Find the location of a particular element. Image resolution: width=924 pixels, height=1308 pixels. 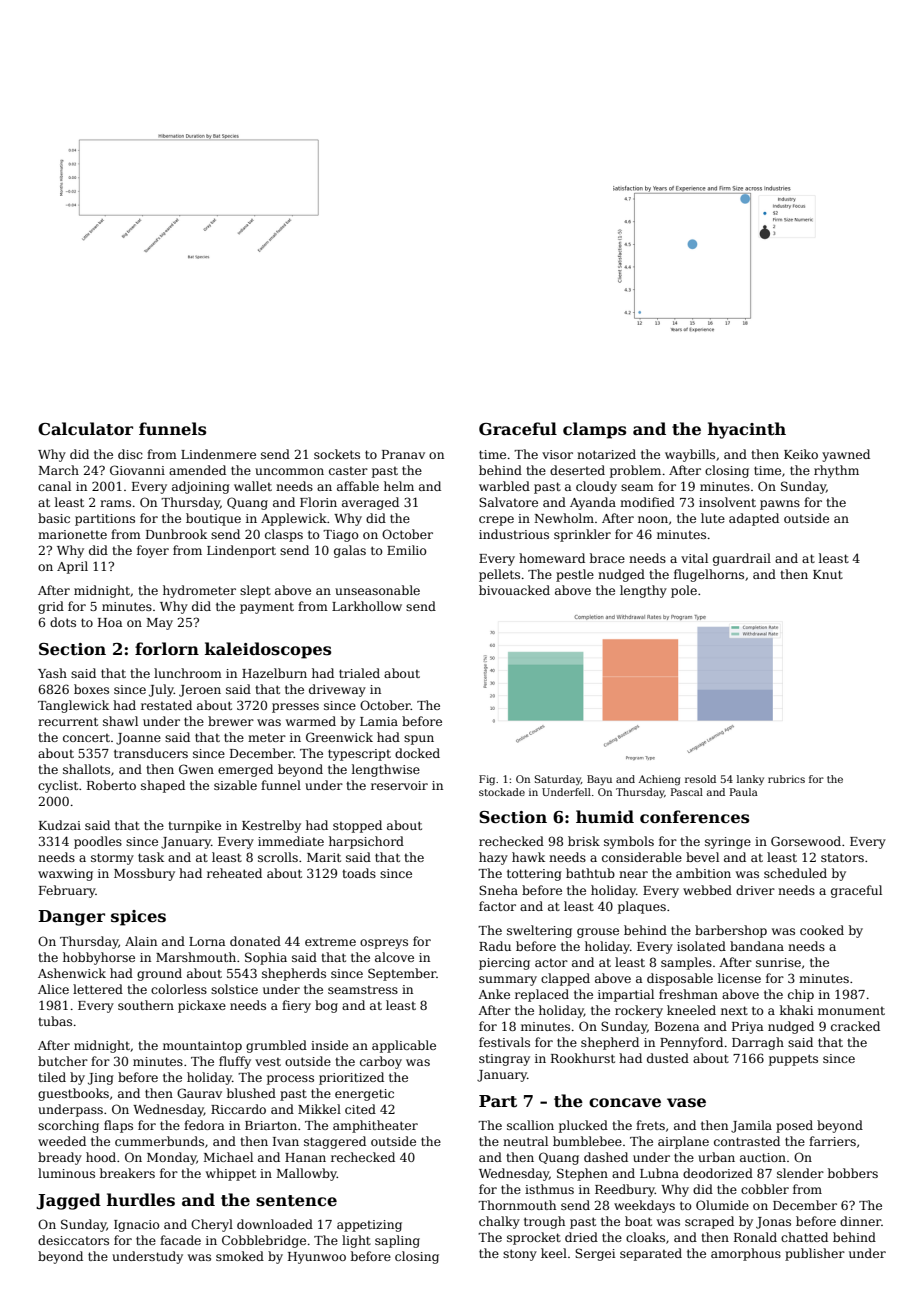

monument is located at coordinates (851, 1011).
